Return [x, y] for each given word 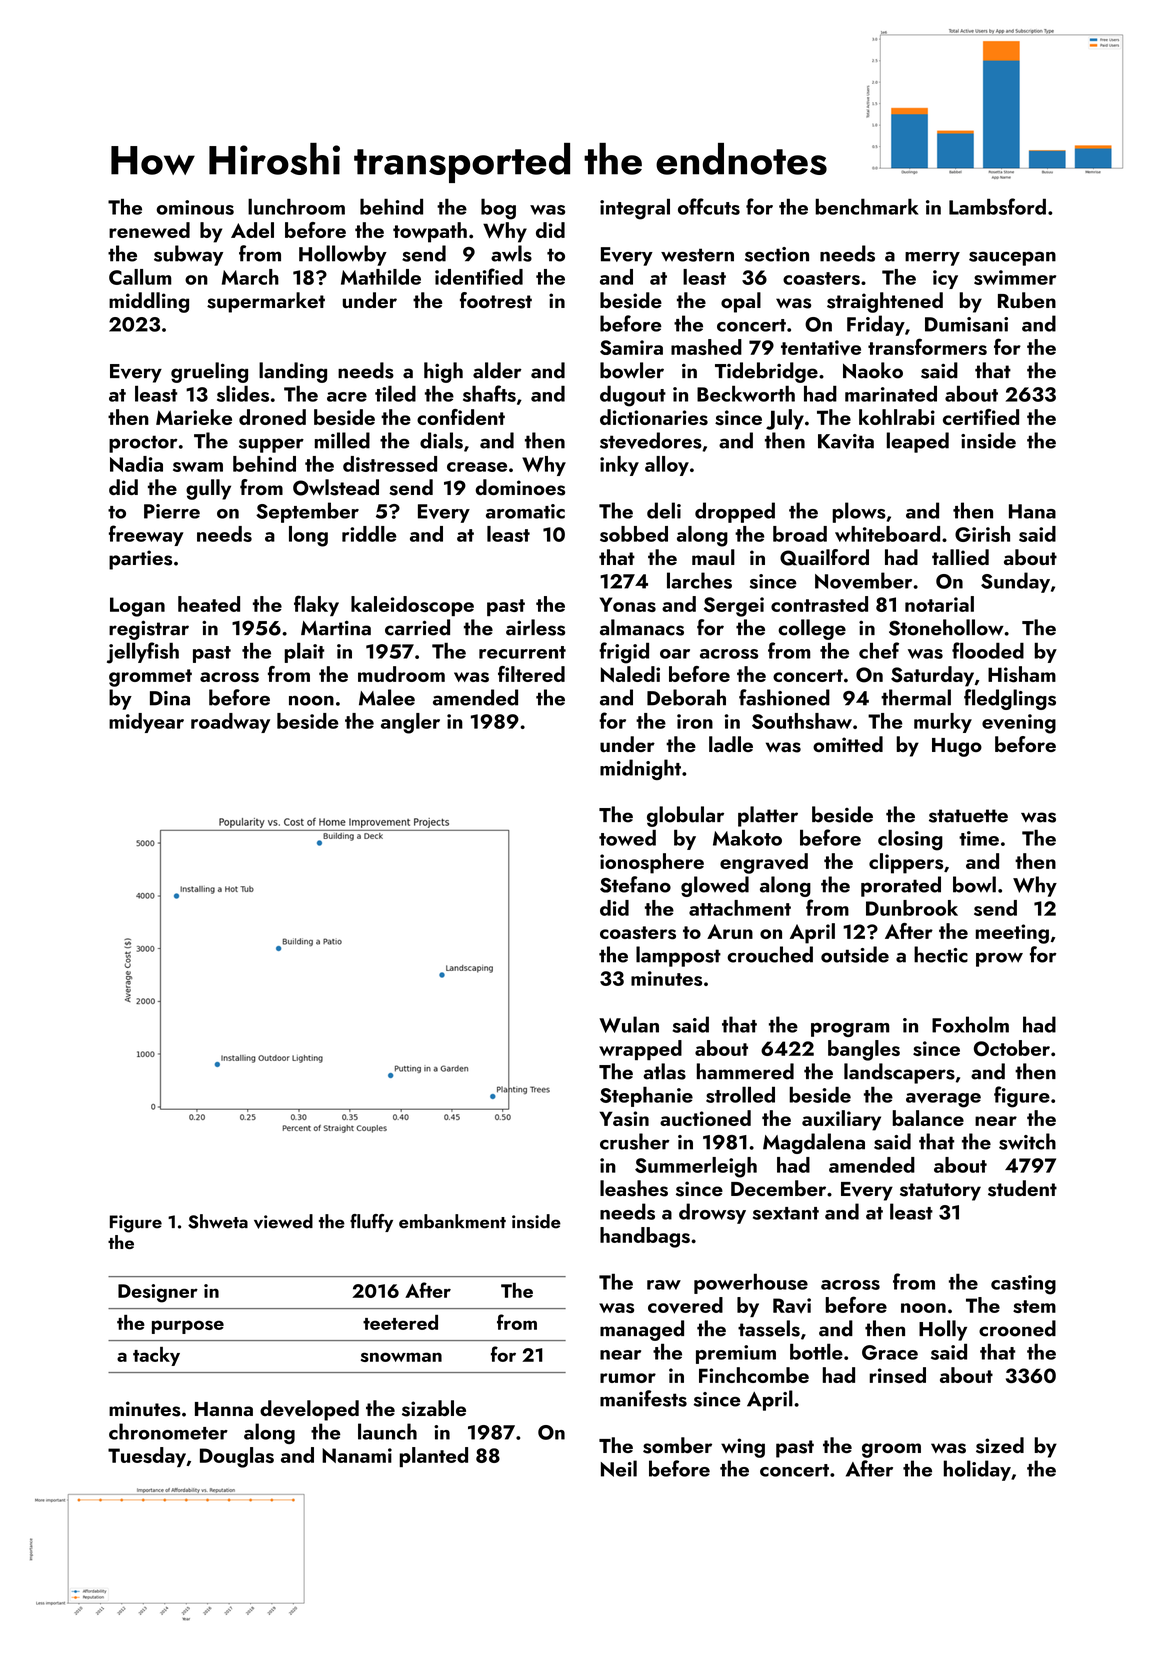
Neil [619, 1468]
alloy [667, 466]
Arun [730, 931]
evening [1019, 724]
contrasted [819, 604]
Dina [170, 698]
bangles [864, 1050]
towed [627, 837]
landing [293, 372]
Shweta [218, 1221]
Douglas [237, 1457]
